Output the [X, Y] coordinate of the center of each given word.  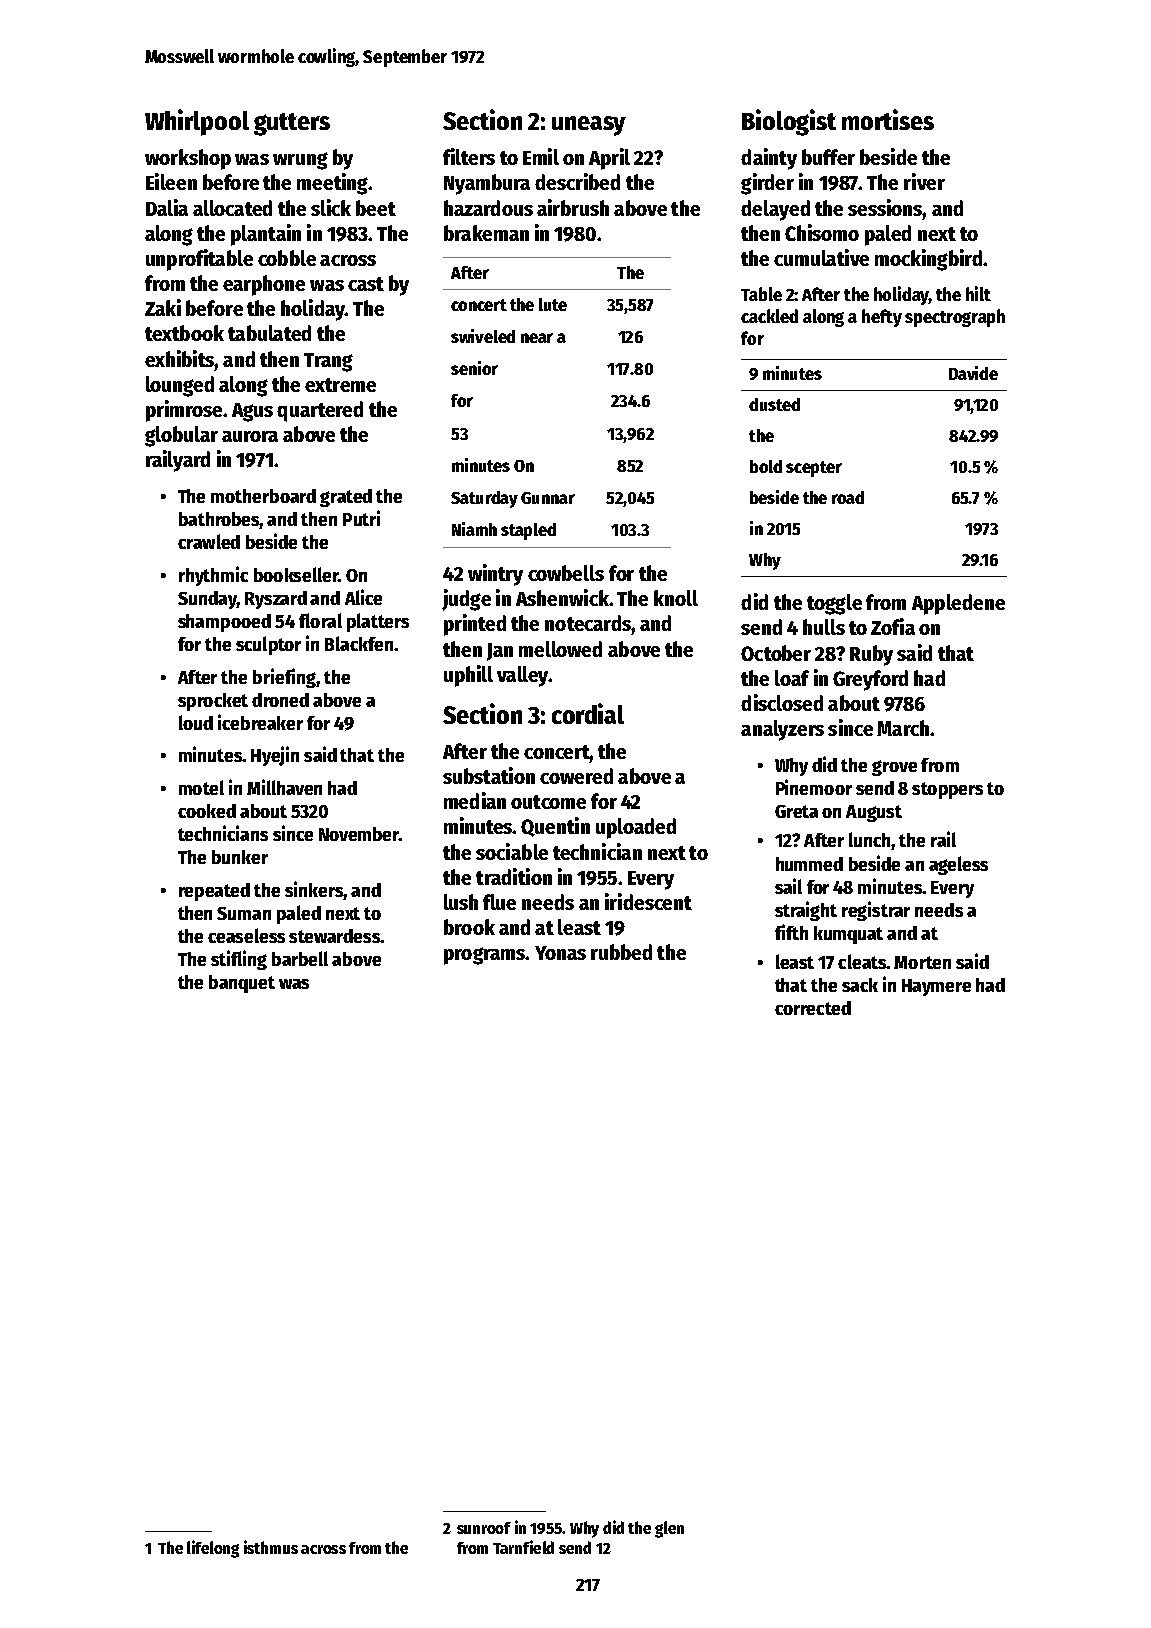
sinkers [314, 889]
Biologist [789, 122]
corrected [813, 1008]
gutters [292, 124]
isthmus [271, 1547]
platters [378, 622]
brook [469, 927]
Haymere [936, 987]
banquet [242, 984]
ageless [958, 865]
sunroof [484, 1528]
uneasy [589, 126]
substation [489, 775]
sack [860, 985]
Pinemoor [814, 787]
